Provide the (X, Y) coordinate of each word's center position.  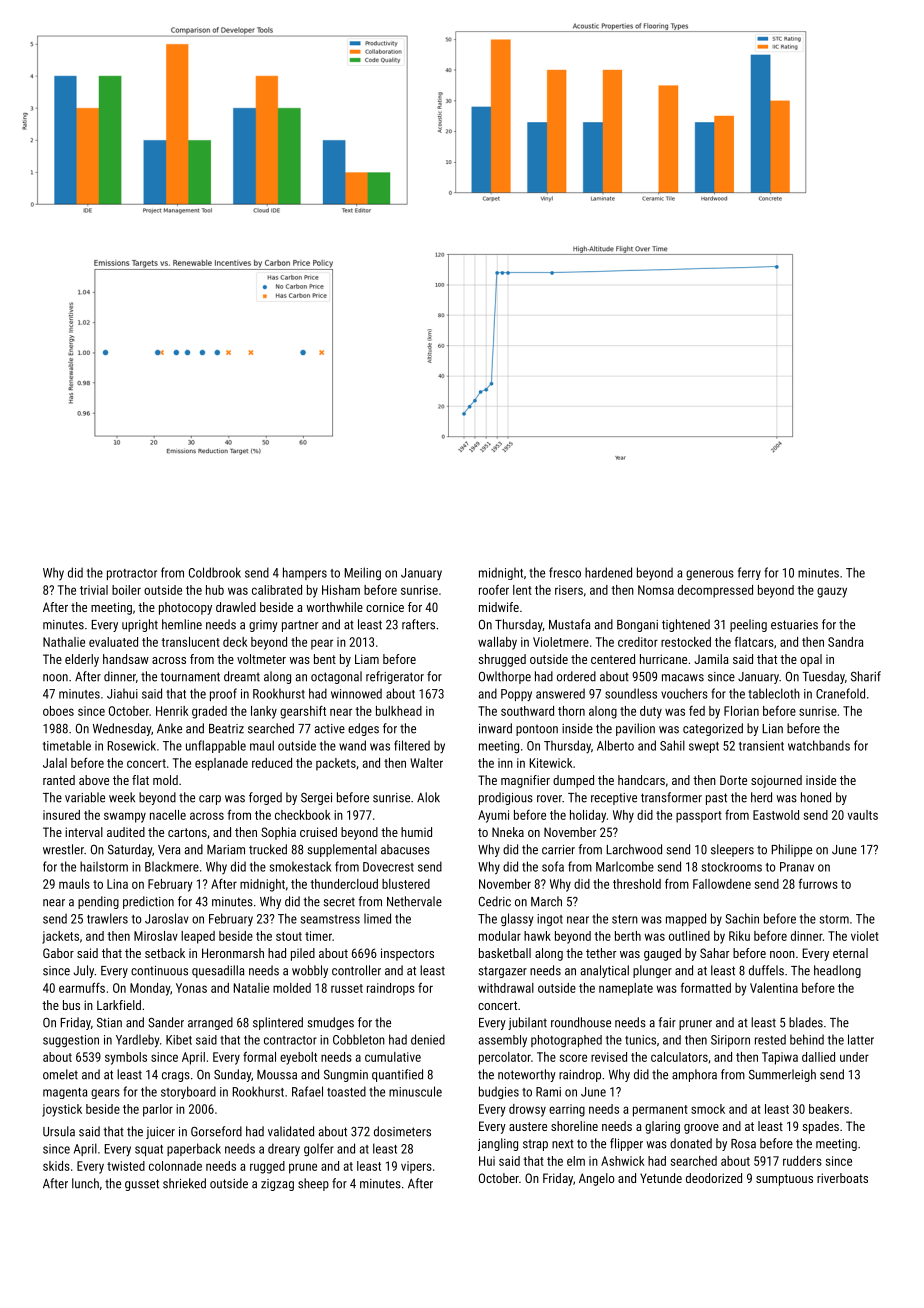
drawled (236, 607)
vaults (863, 815)
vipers (416, 1167)
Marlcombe (625, 866)
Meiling (363, 573)
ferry (749, 573)
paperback (194, 1149)
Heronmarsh (233, 953)
